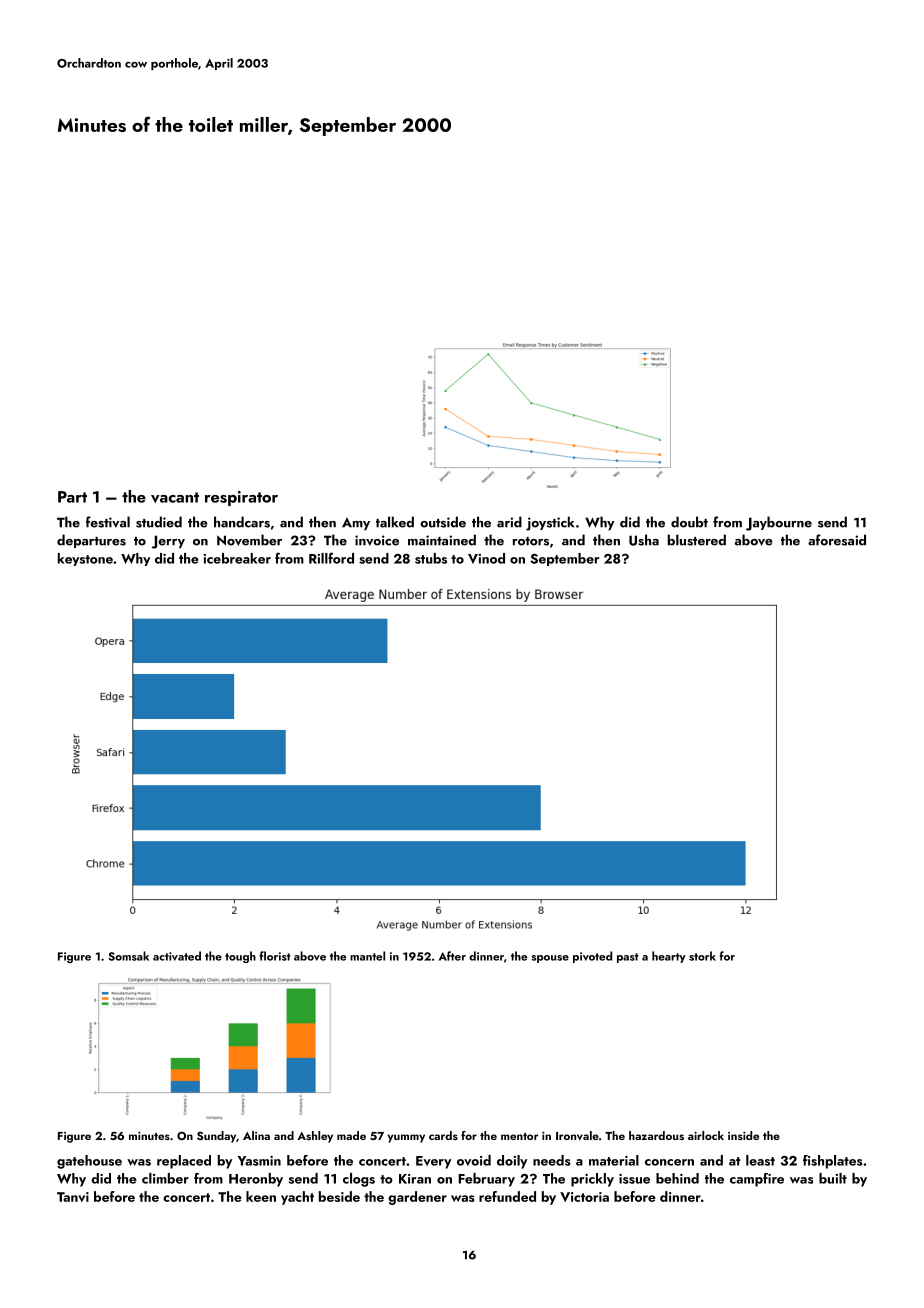  What do you see at coordinates (356, 524) in the screenshot?
I see `Amy` at bounding box center [356, 524].
